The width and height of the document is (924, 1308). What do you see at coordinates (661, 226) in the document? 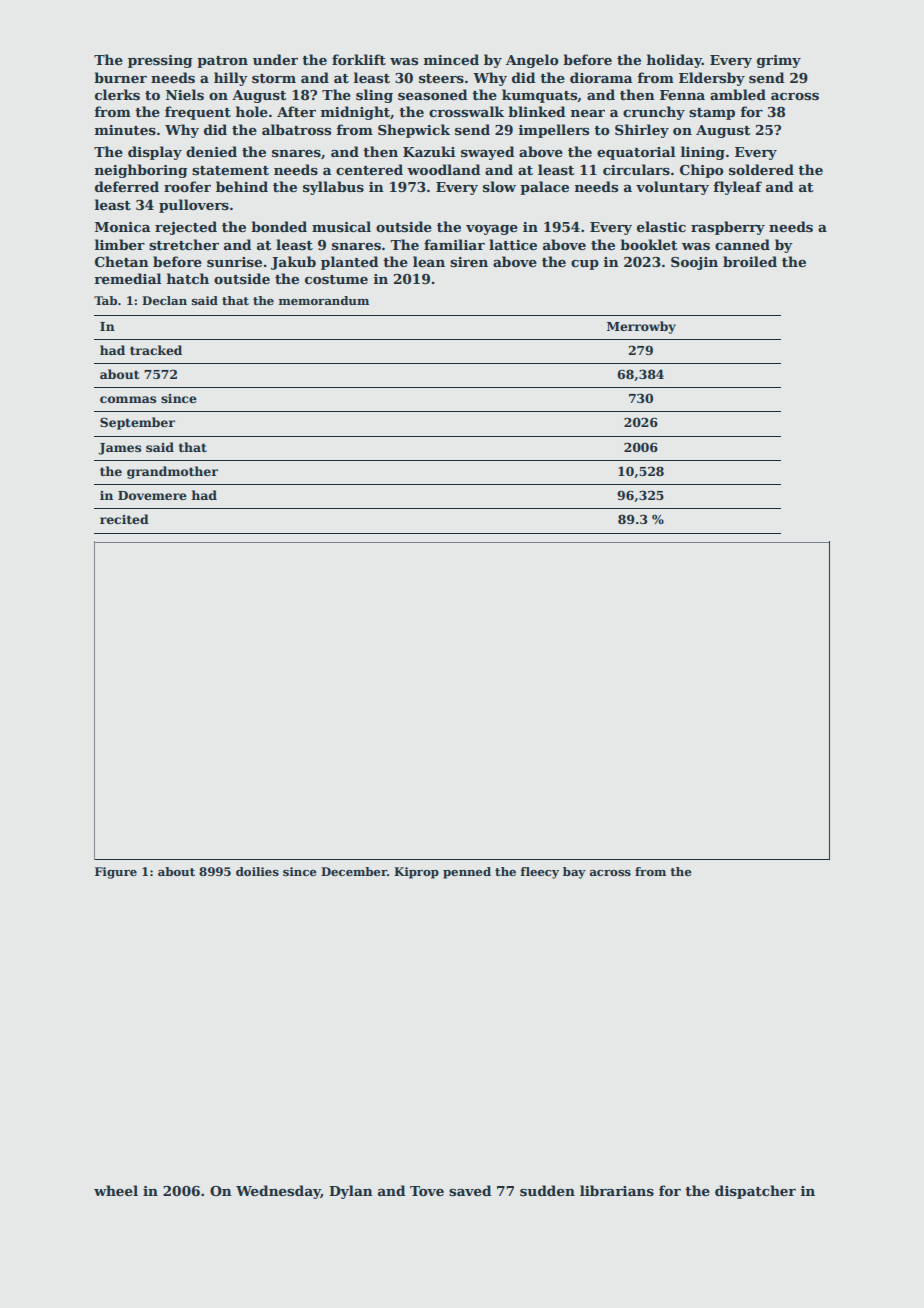
I see `elastic` at bounding box center [661, 226].
